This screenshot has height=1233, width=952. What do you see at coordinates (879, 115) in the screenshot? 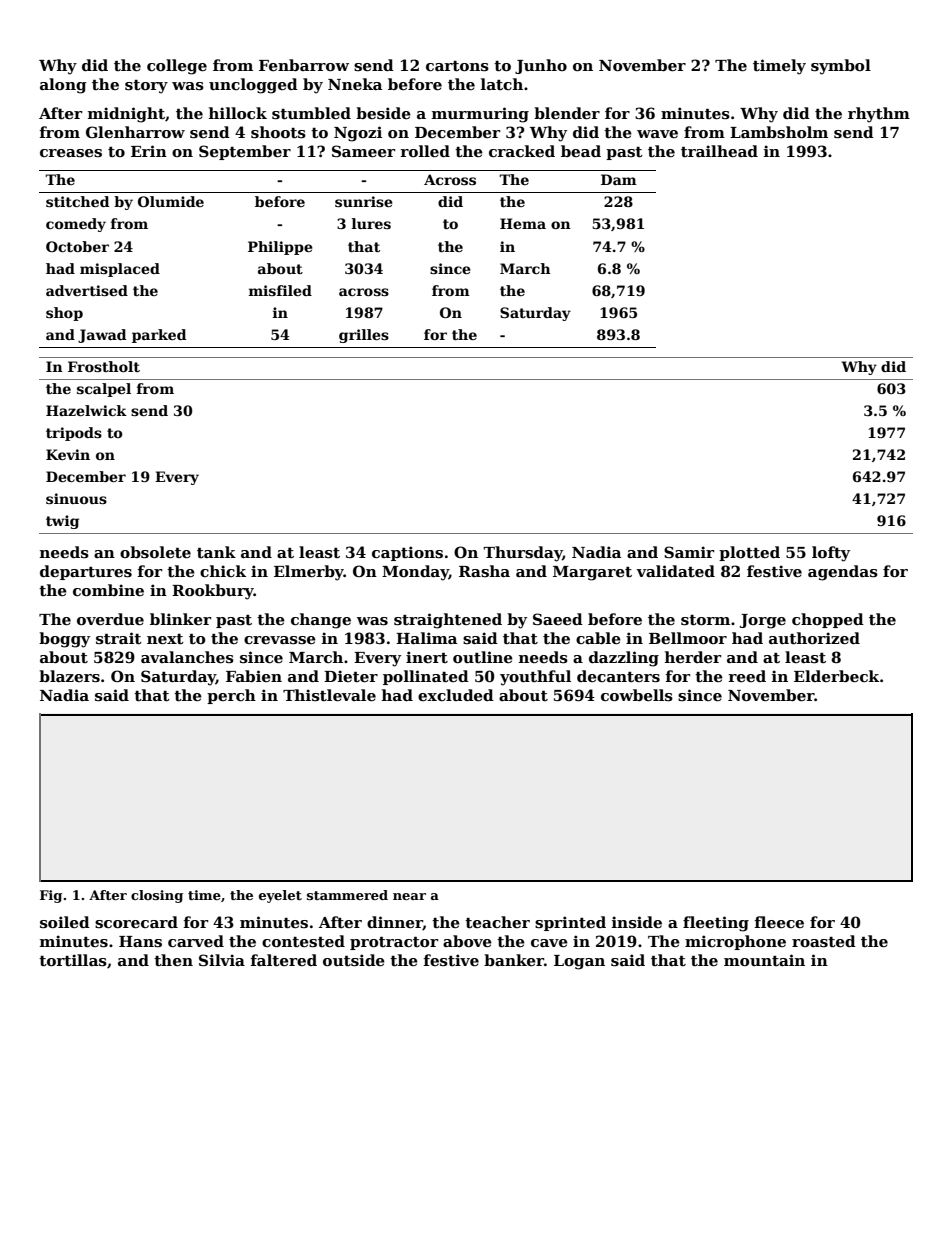
I see `rhythm` at bounding box center [879, 115].
